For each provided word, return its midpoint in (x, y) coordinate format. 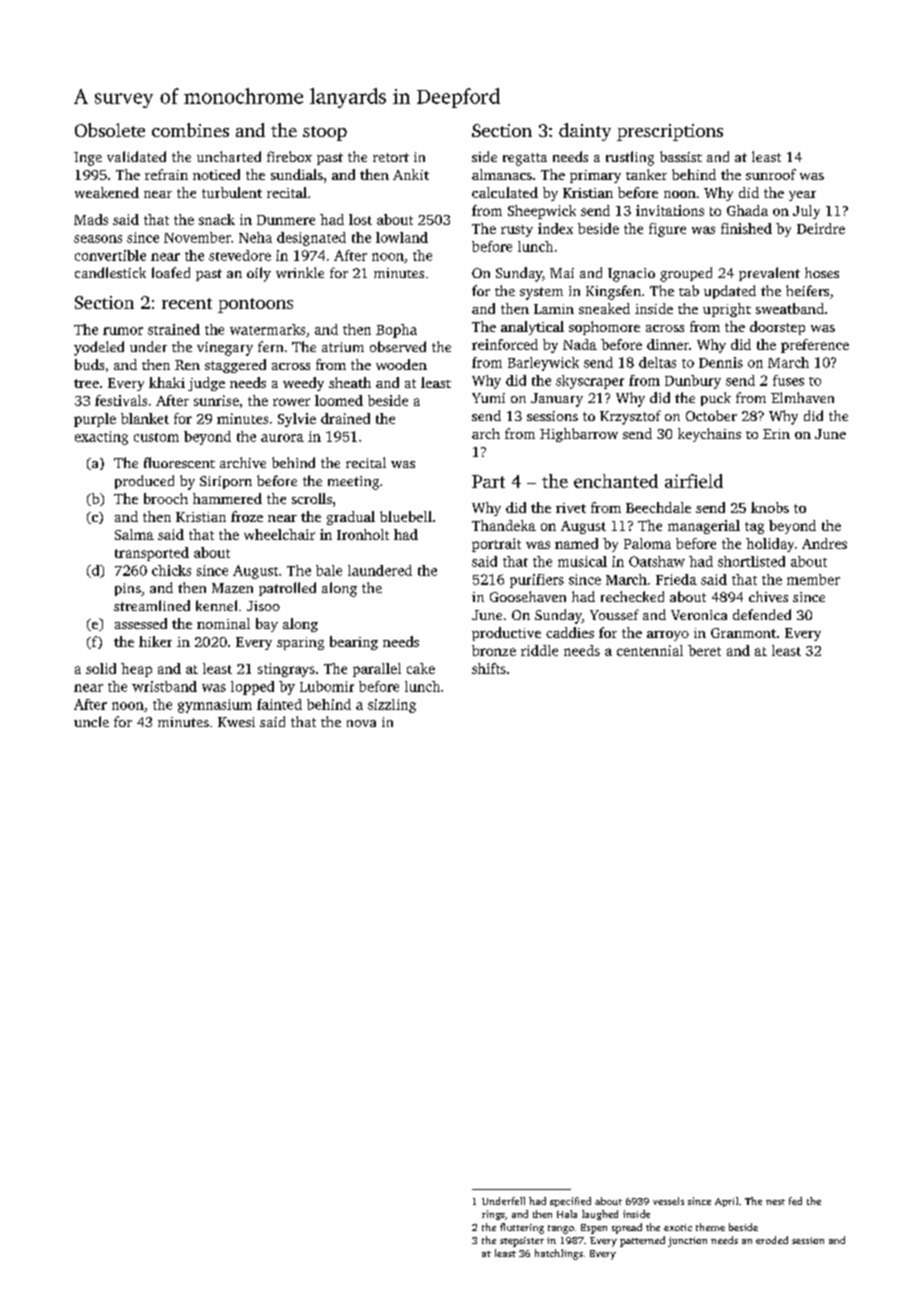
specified (570, 1202)
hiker (155, 641)
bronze (494, 650)
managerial (704, 527)
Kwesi (236, 722)
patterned (642, 1241)
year (802, 196)
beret (704, 650)
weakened (107, 192)
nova (361, 723)
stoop (325, 133)
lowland (402, 237)
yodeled (99, 348)
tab (689, 290)
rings (493, 1215)
